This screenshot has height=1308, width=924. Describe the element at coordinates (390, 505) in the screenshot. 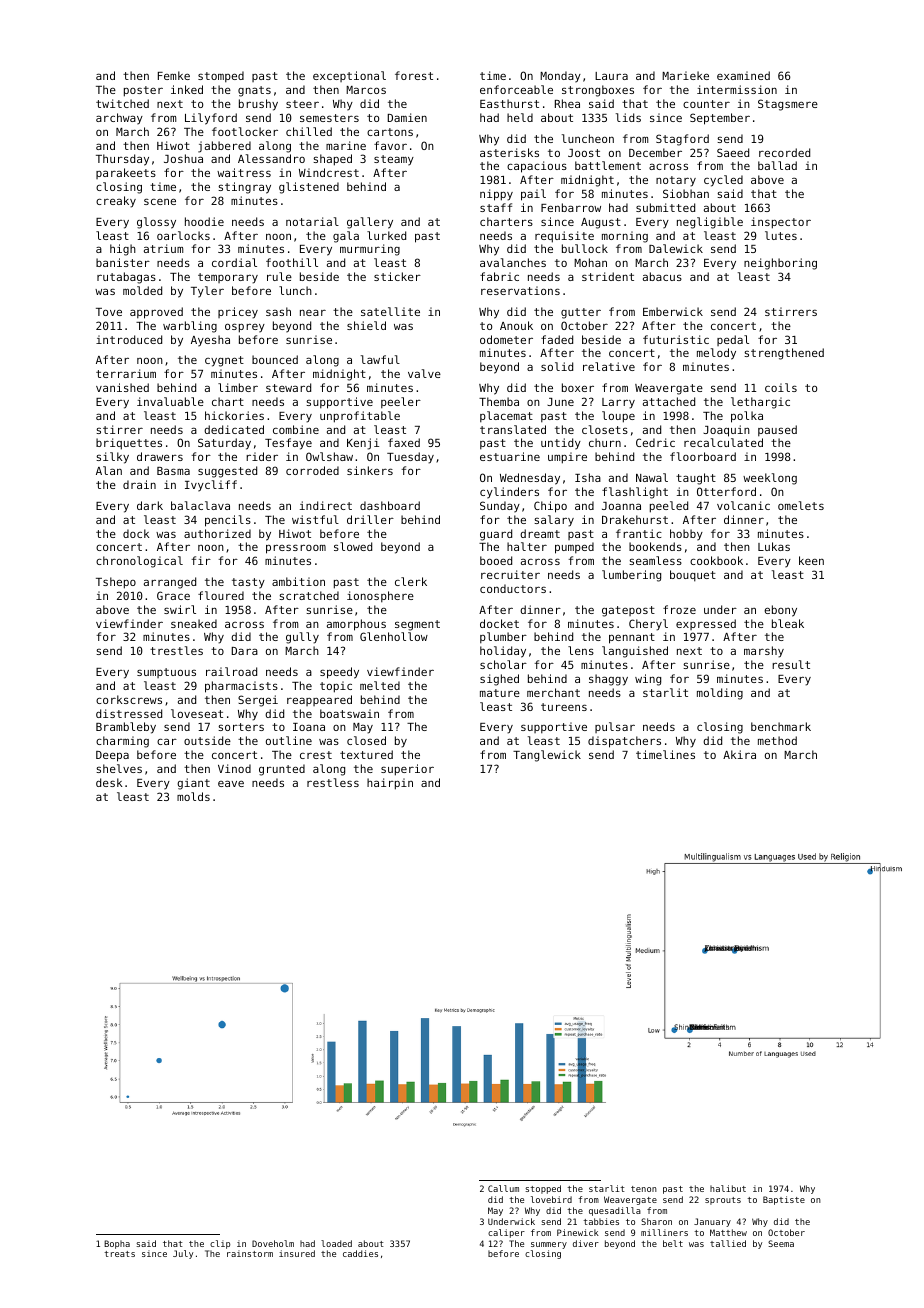

I see `dashboard` at that location.
